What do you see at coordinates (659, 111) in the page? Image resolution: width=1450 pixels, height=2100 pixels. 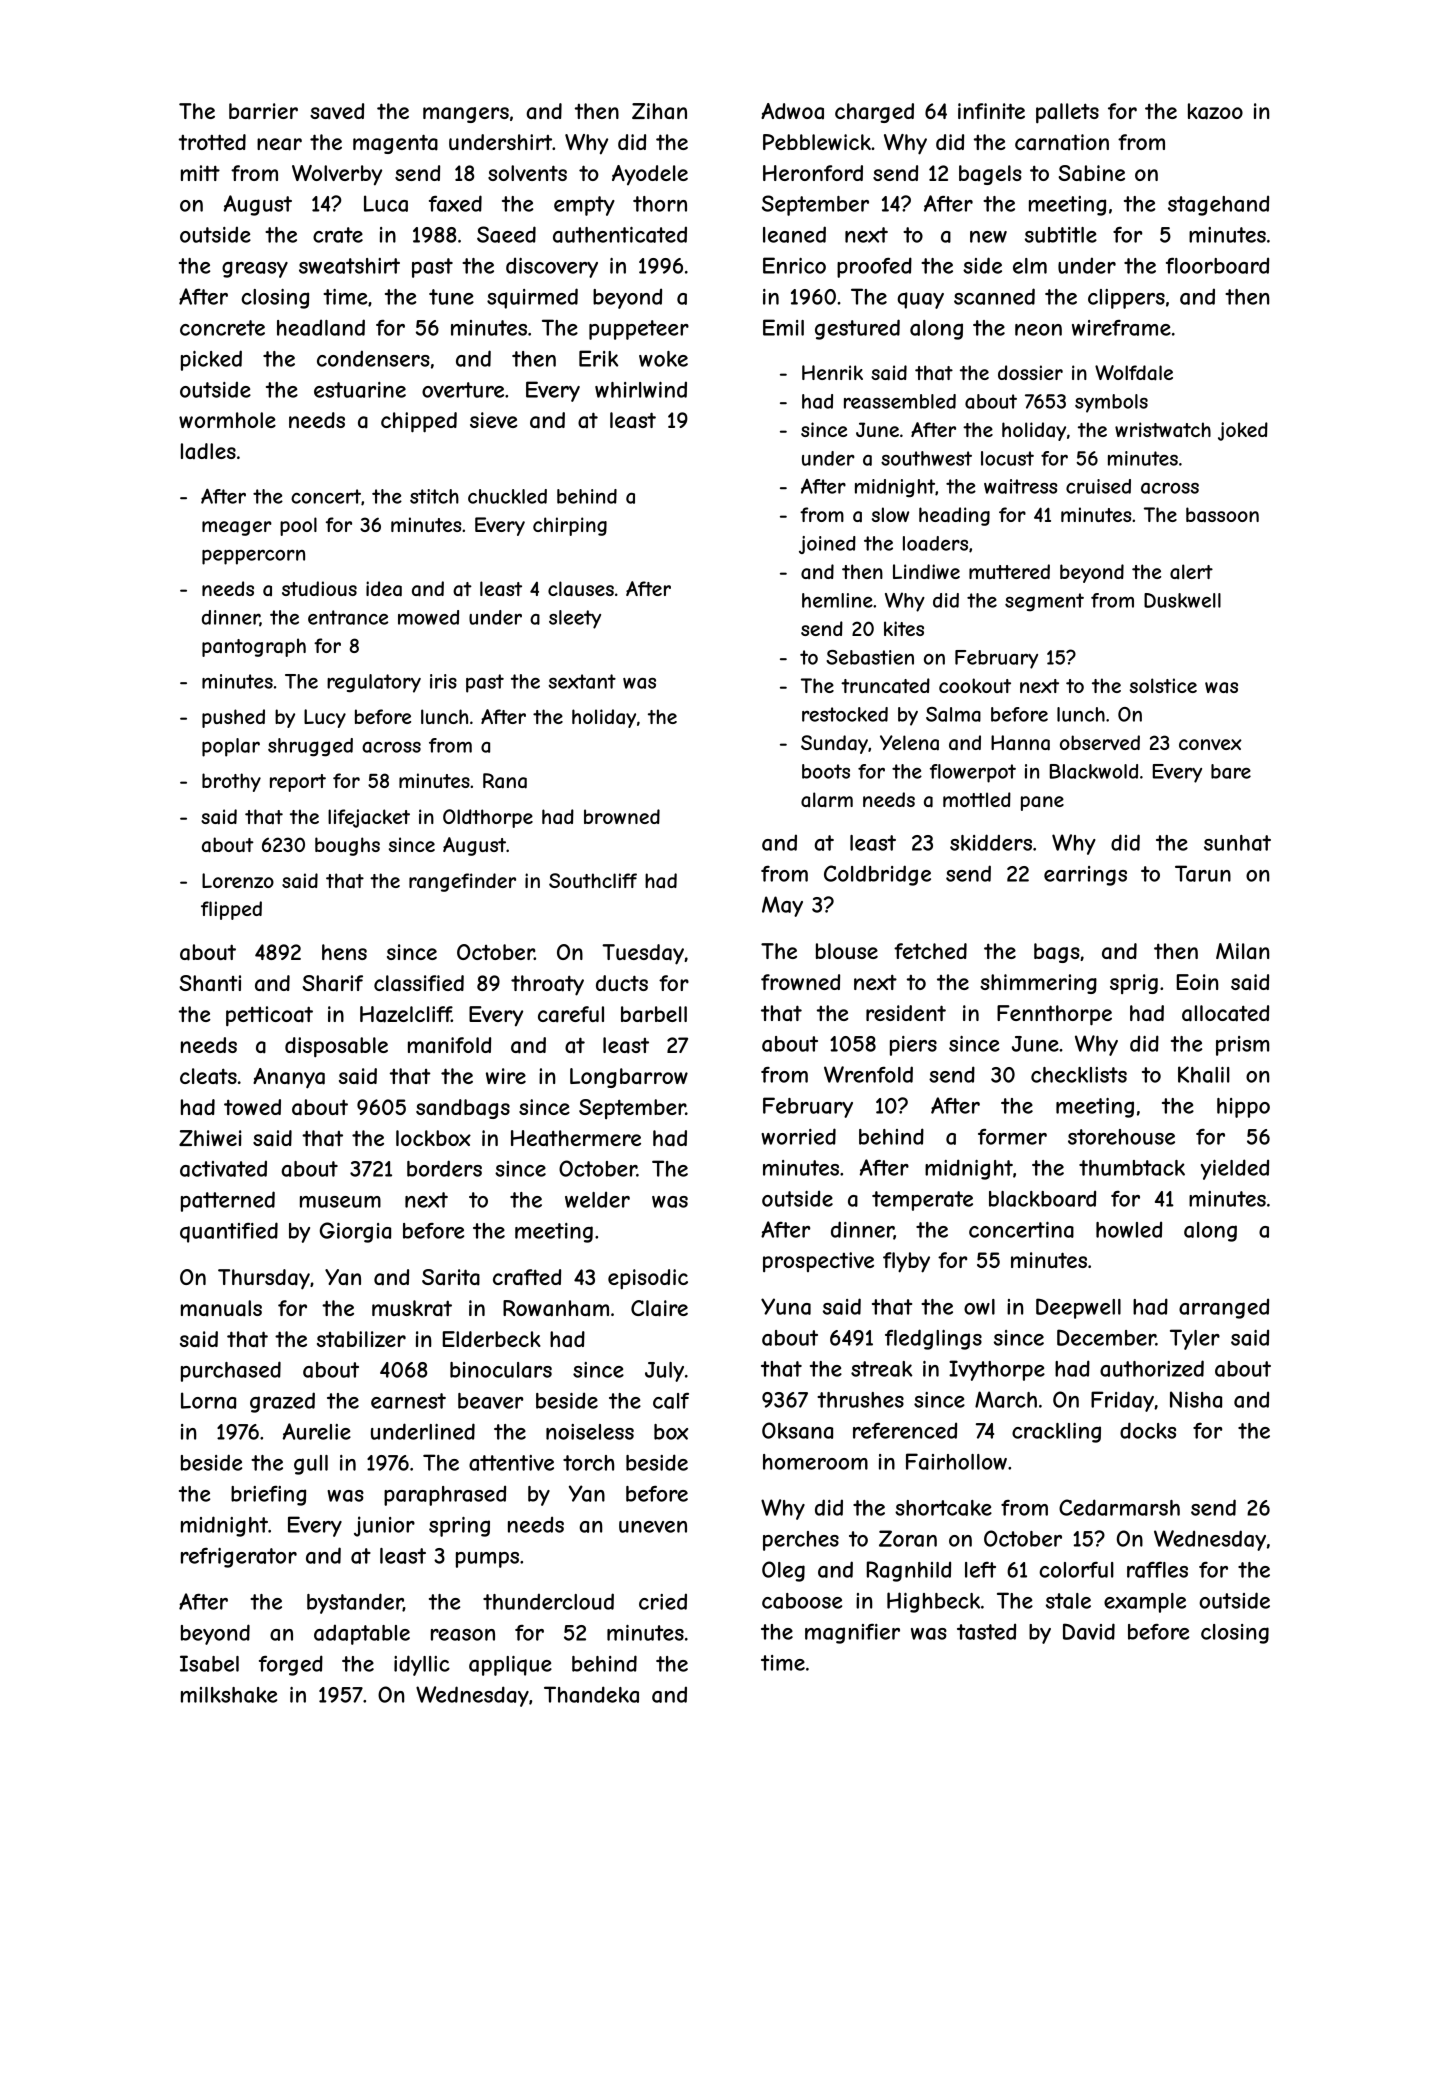 I see `Zihan` at bounding box center [659, 111].
